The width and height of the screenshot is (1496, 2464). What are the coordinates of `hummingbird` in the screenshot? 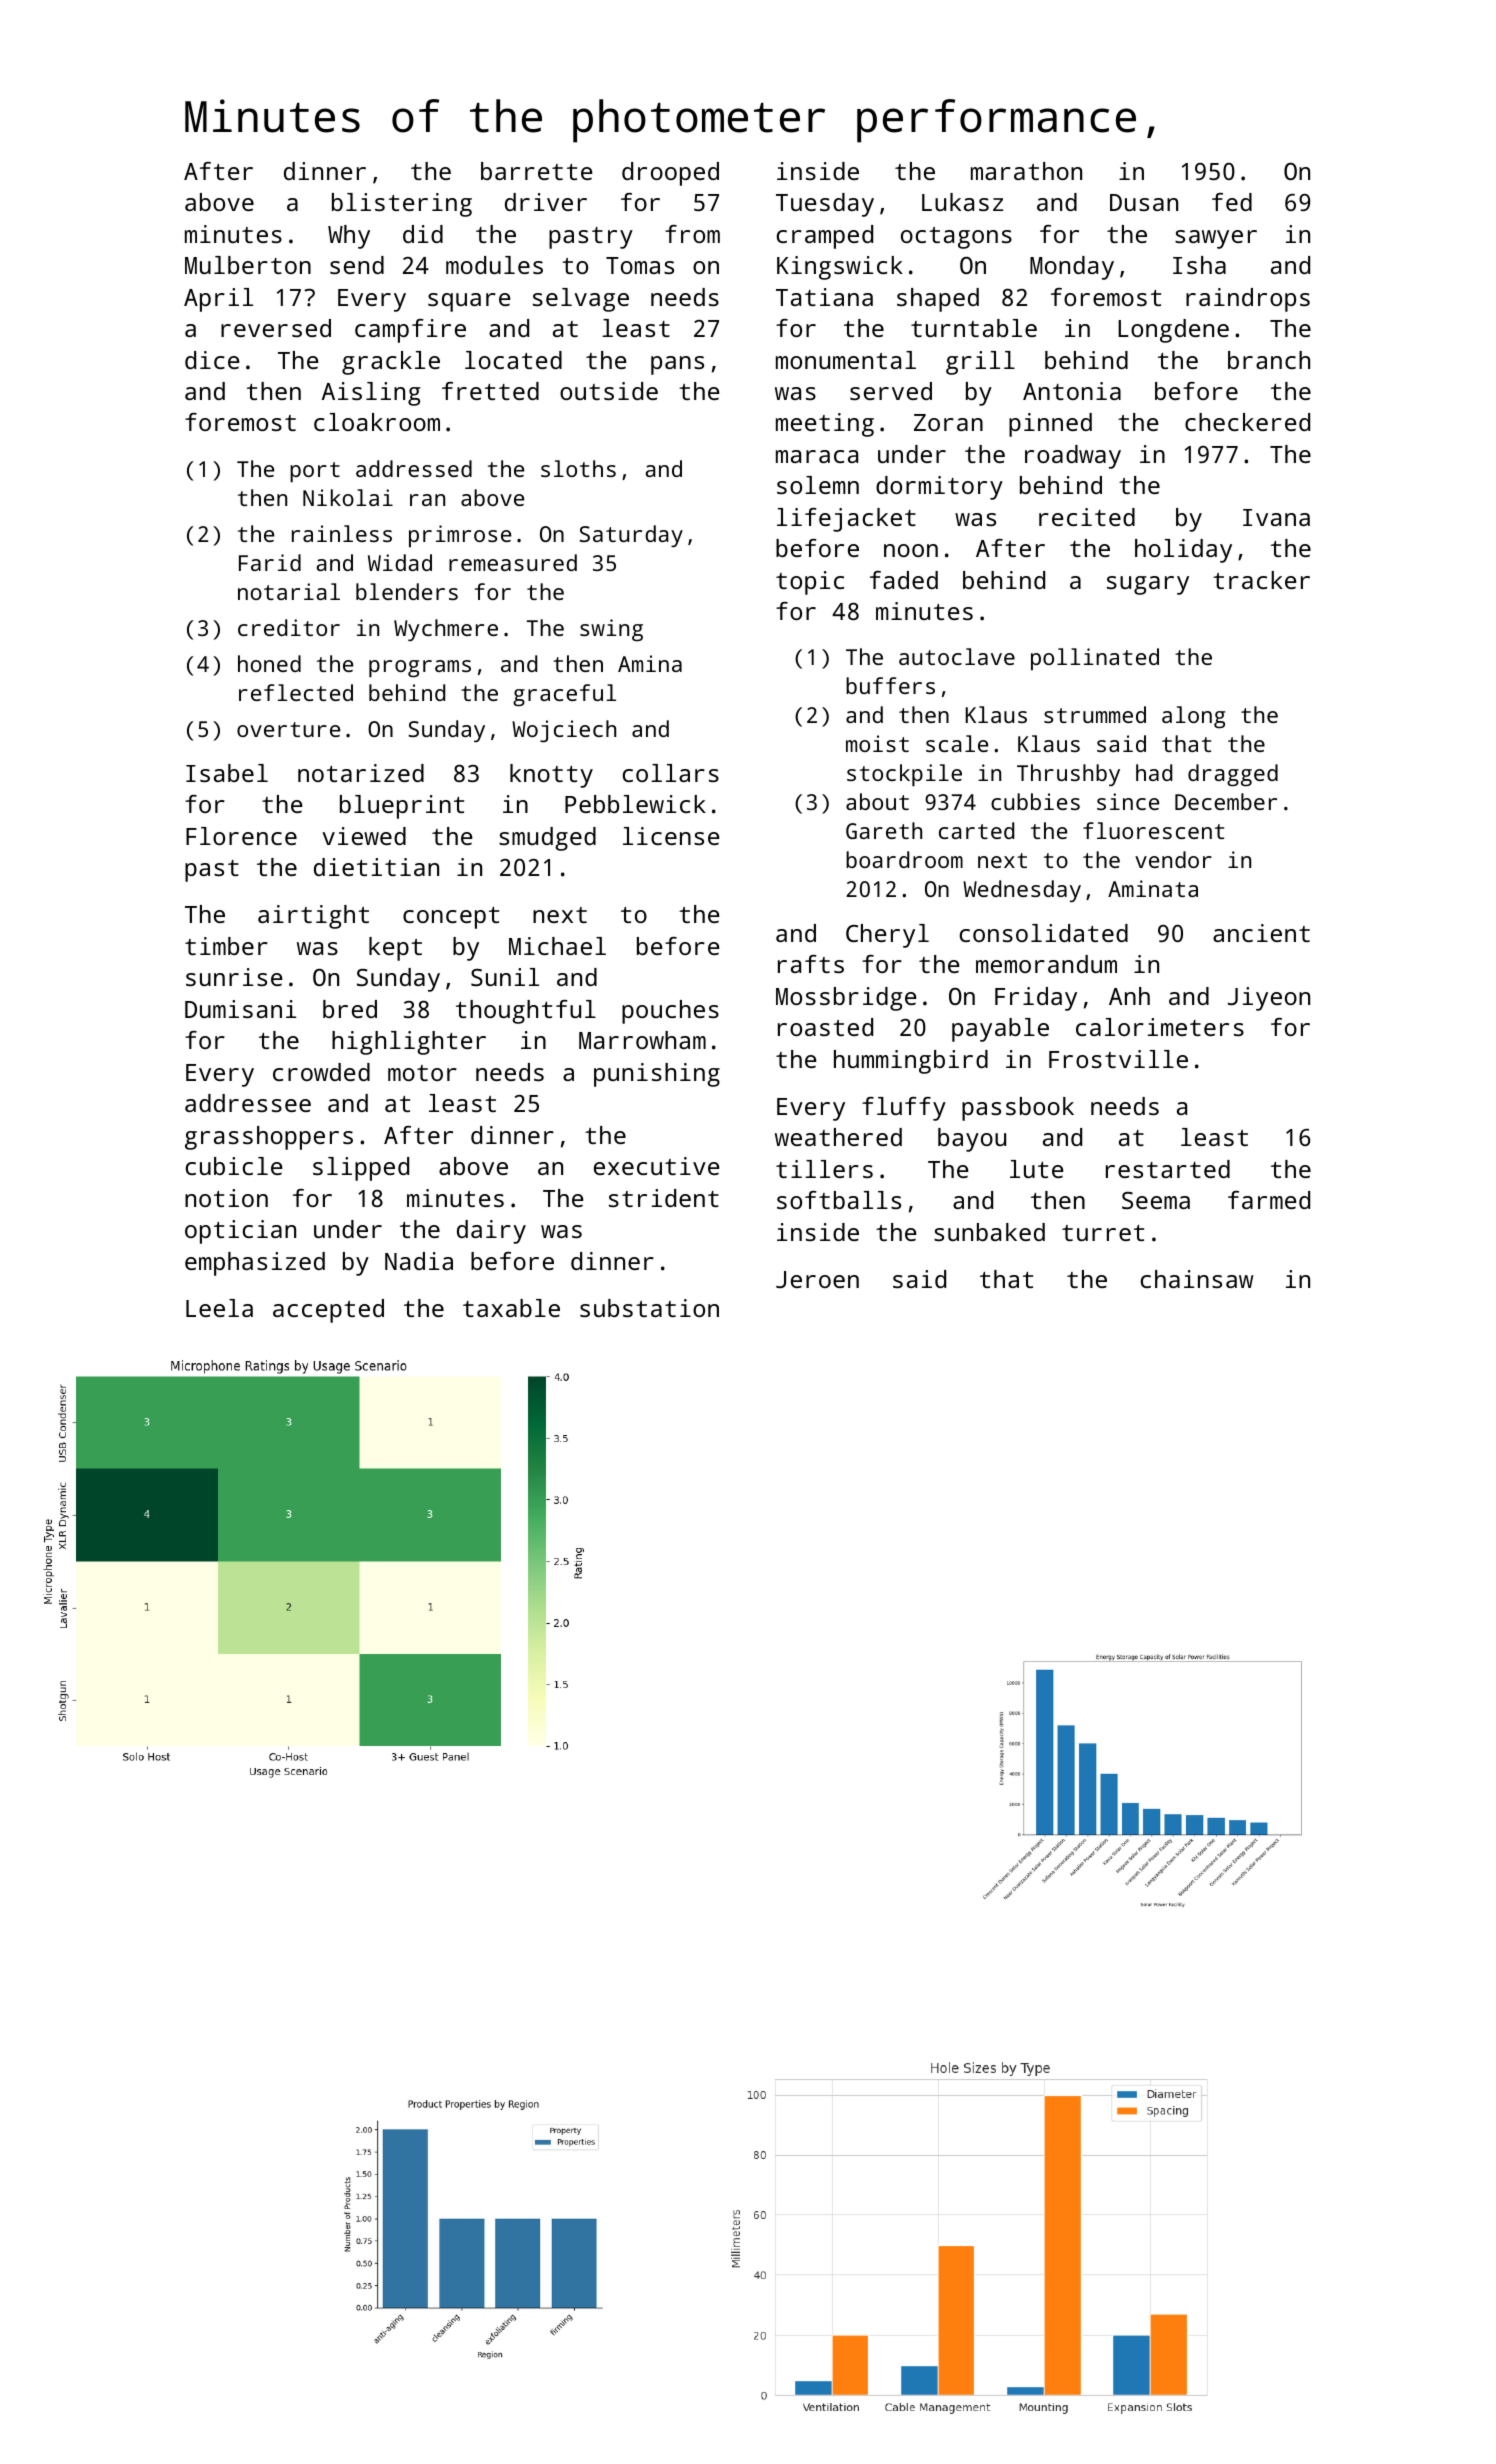 It's located at (911, 1062).
